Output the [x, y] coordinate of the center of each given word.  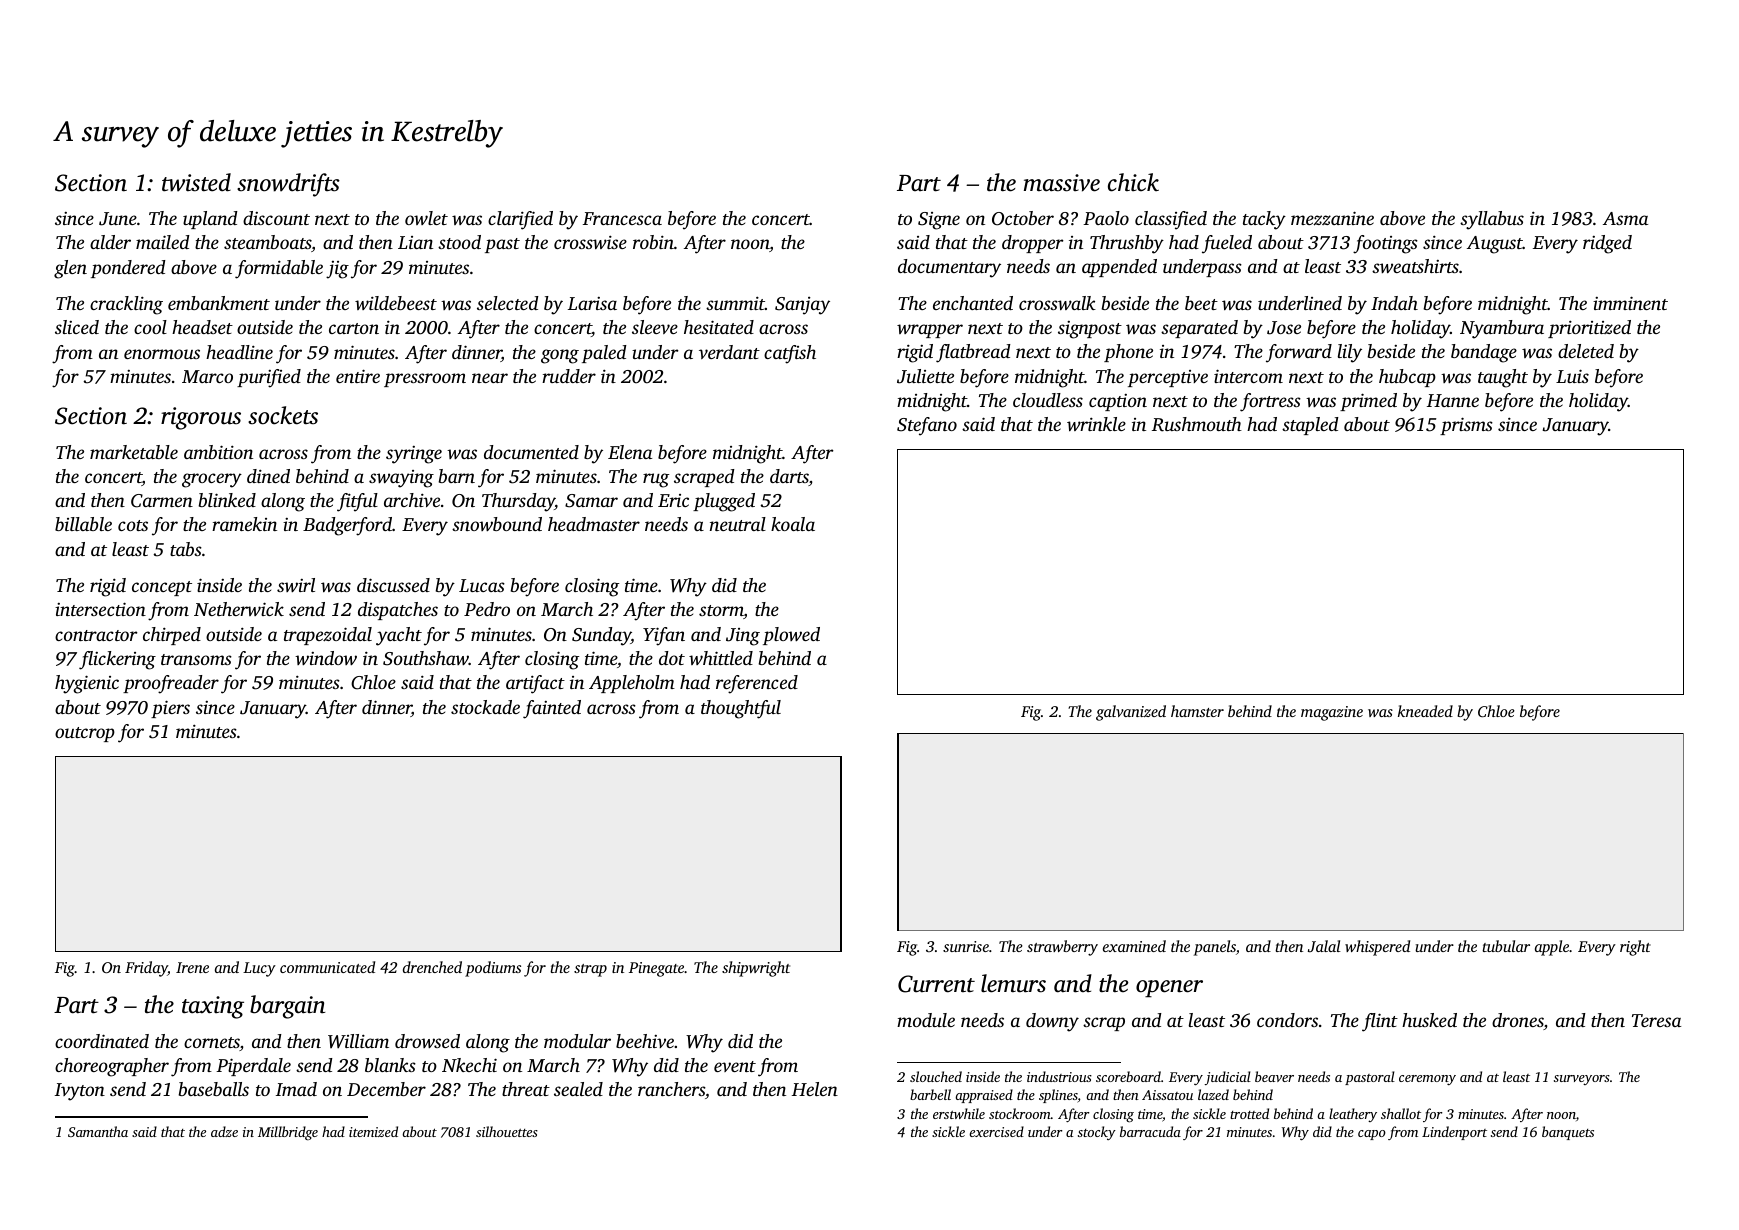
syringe [414, 455]
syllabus [1492, 220]
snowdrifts [288, 185]
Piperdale [253, 1067]
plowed [791, 636]
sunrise [966, 946]
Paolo [1106, 218]
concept [162, 588]
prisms [1466, 426]
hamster [1197, 711]
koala [793, 524]
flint [1380, 1022]
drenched [432, 967]
